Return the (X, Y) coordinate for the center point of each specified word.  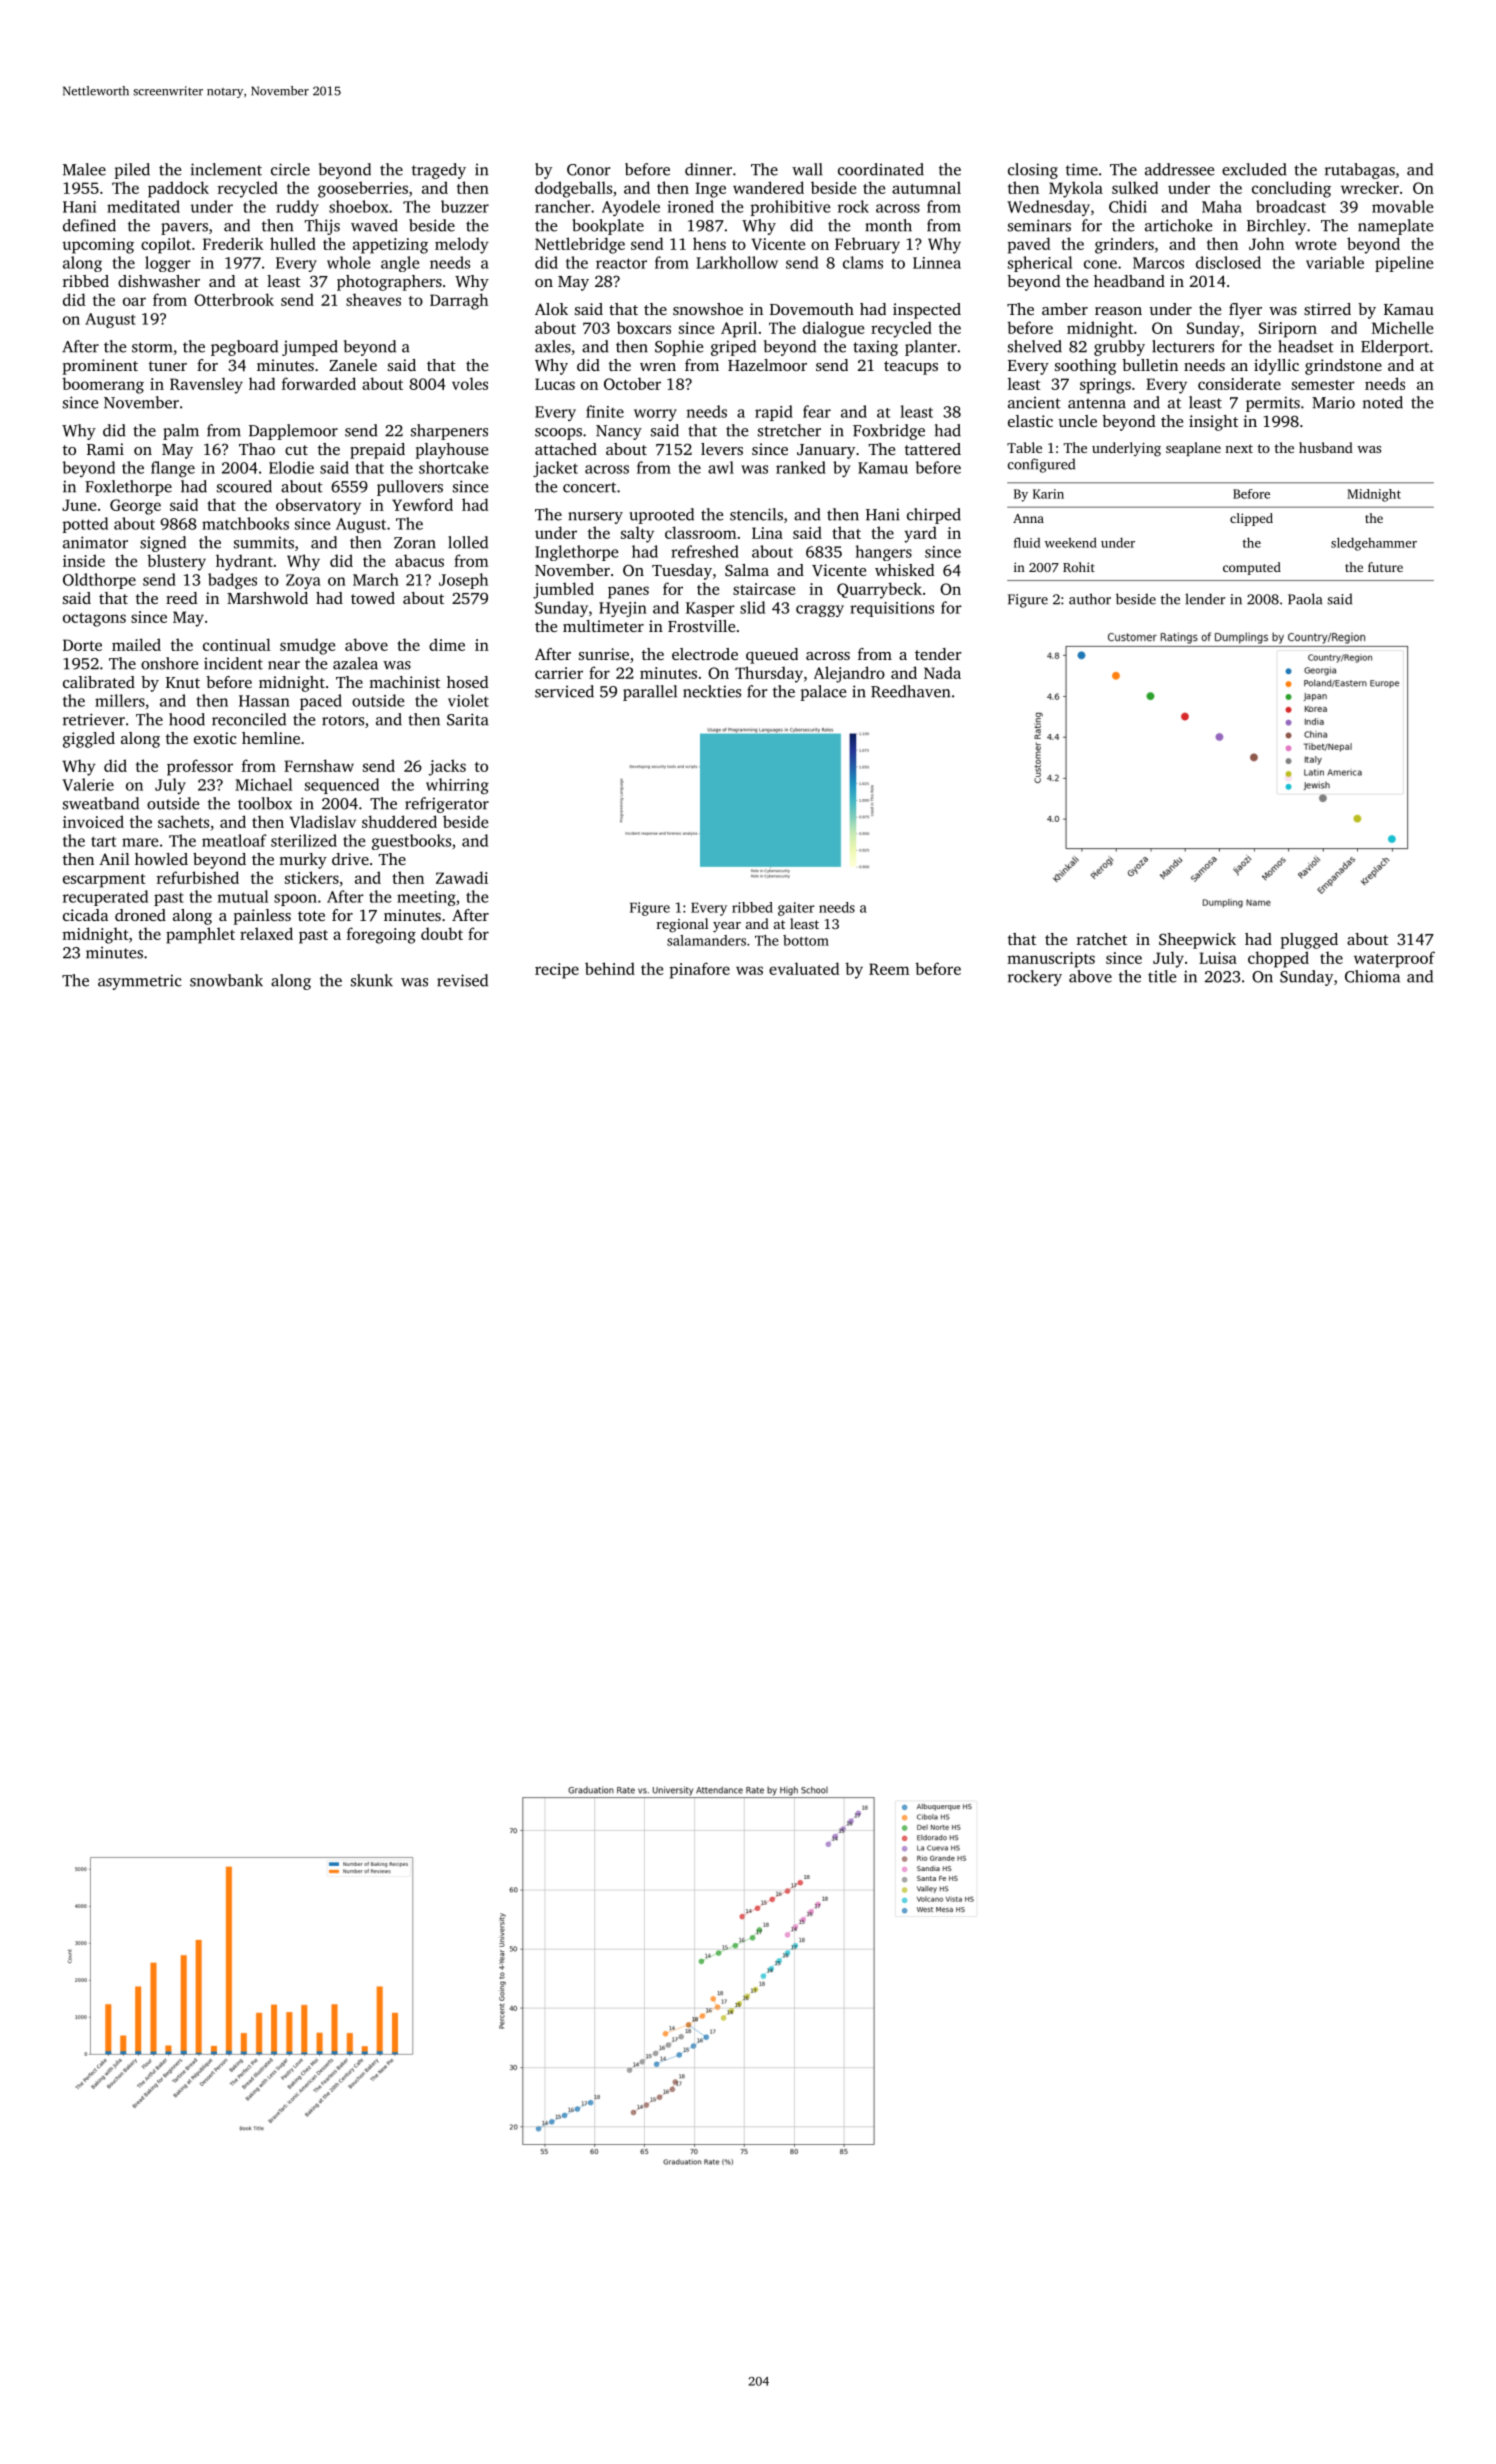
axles (553, 346)
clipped (1251, 519)
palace (823, 693)
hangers (883, 553)
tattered (933, 449)
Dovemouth (812, 309)
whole (348, 262)
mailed (136, 644)
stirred (1327, 309)
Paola (1305, 599)
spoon (295, 900)
